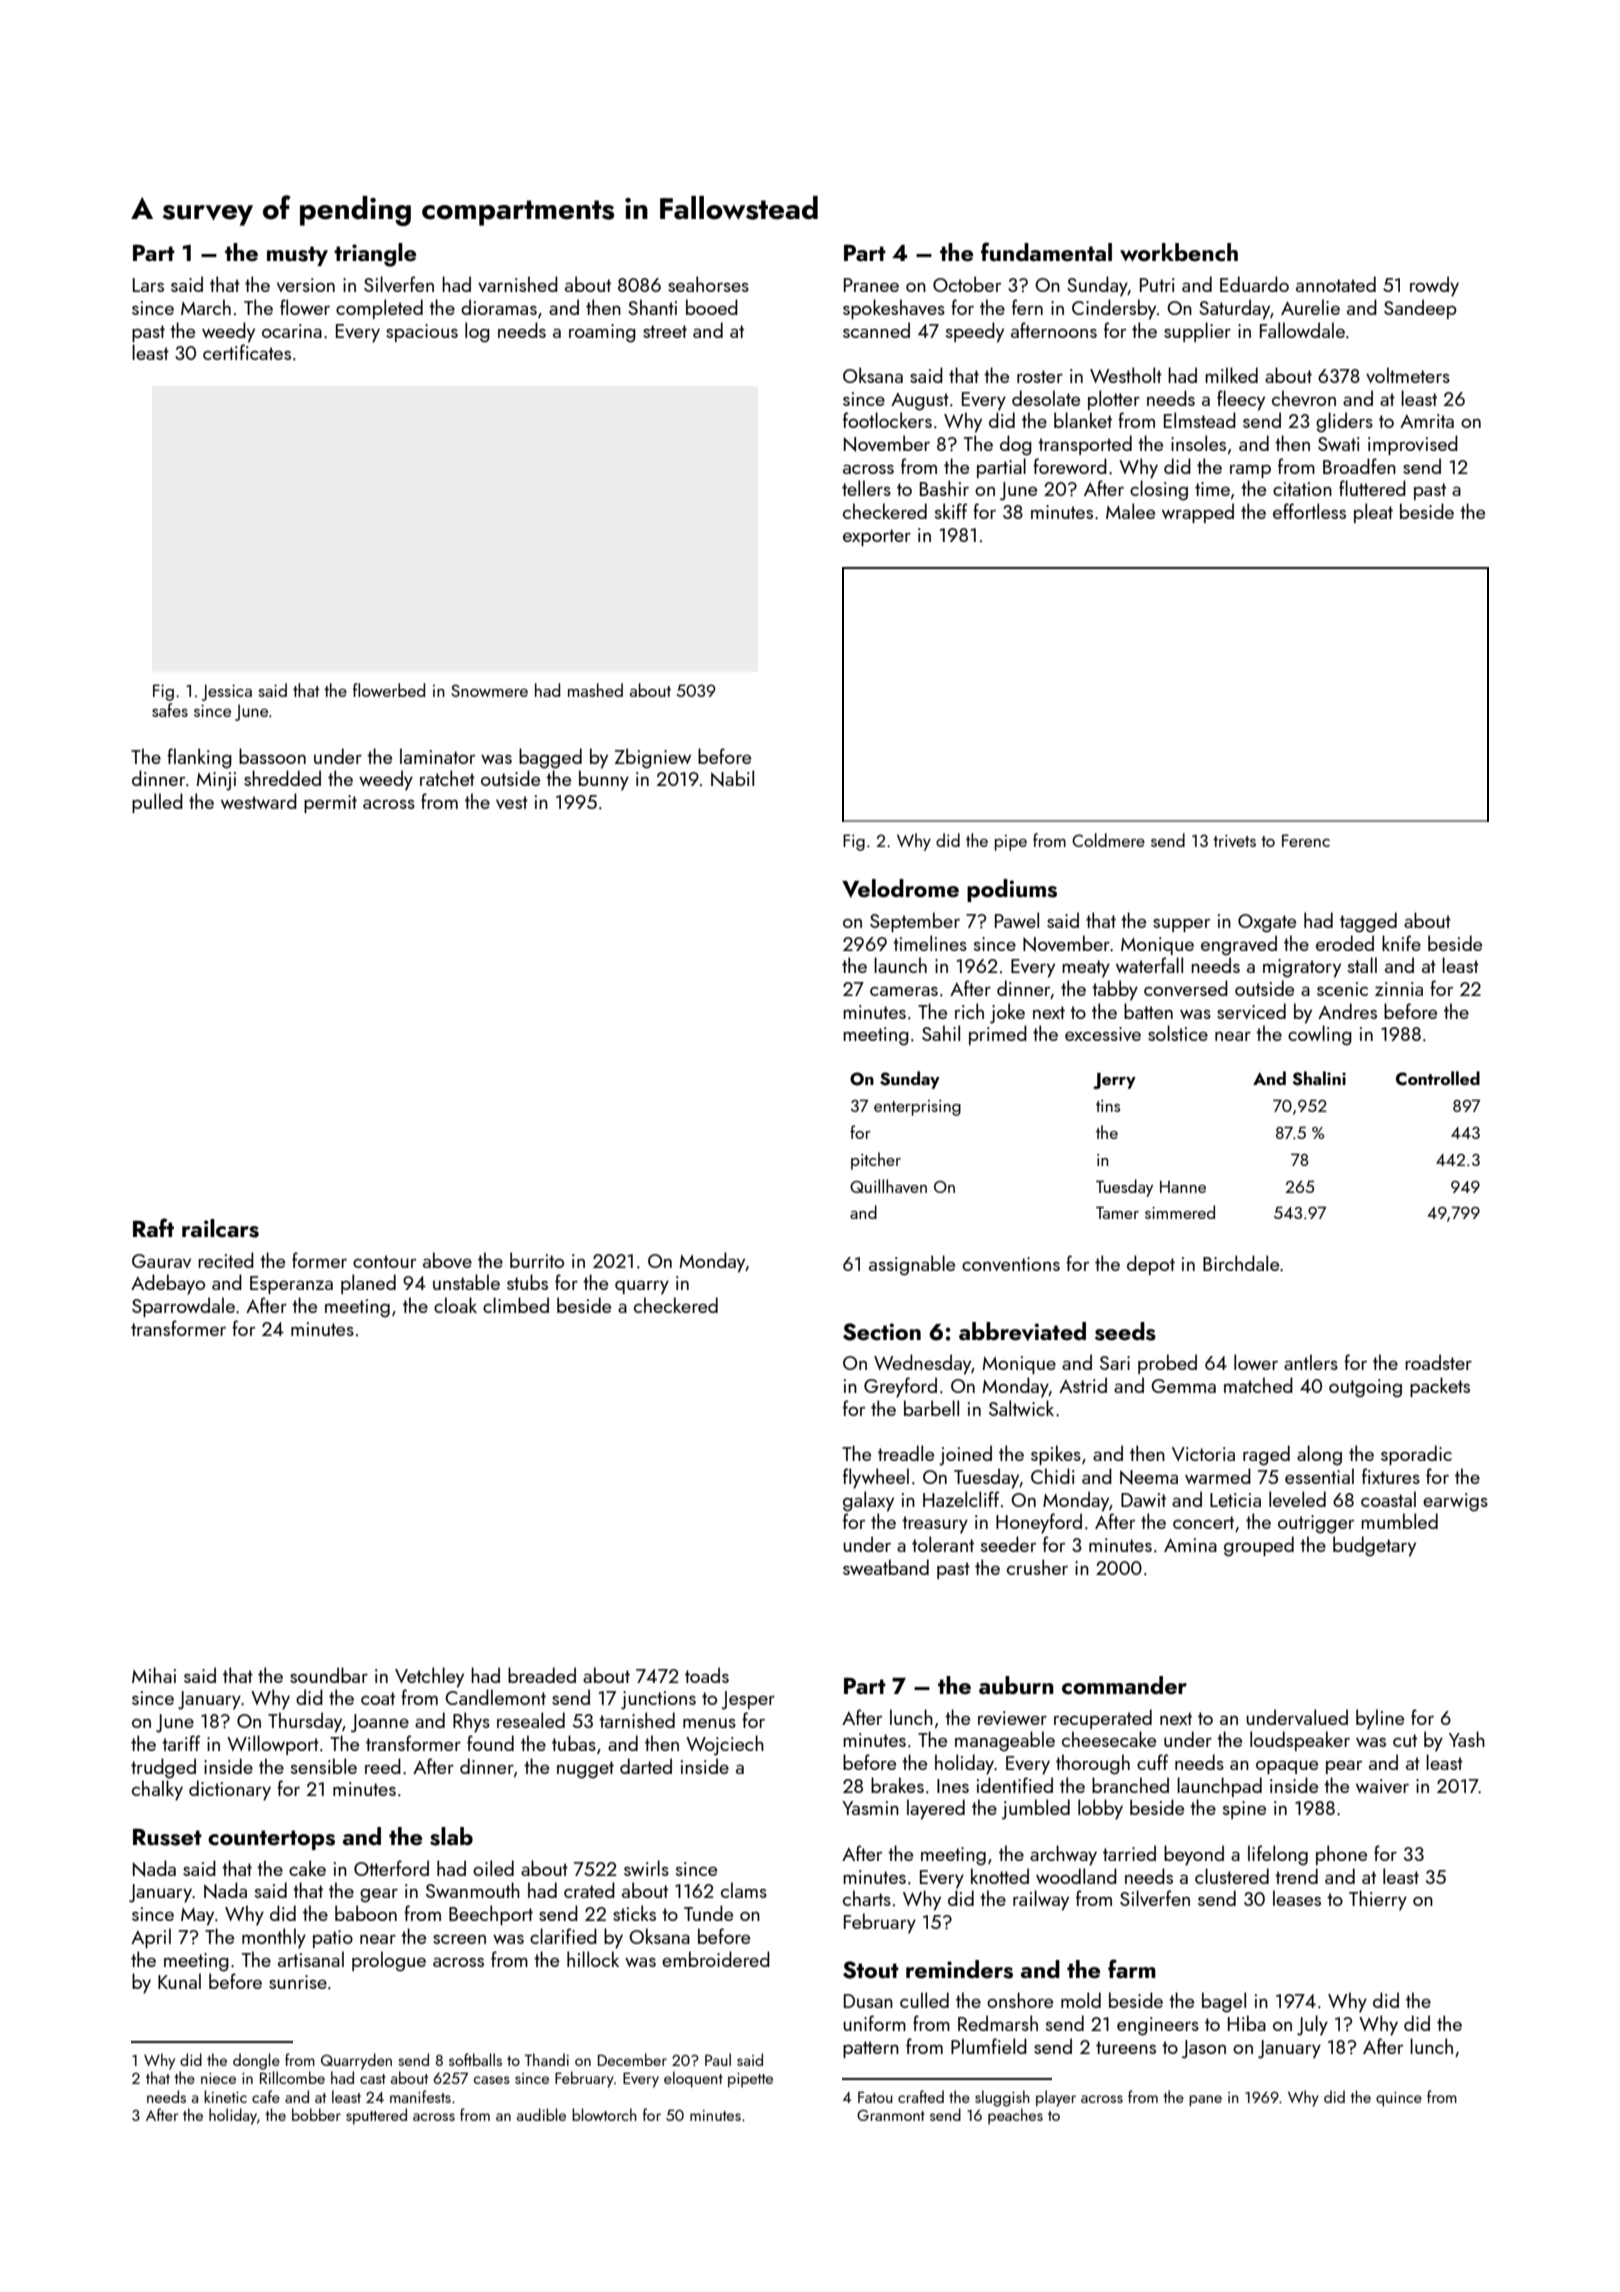 The image size is (1620, 2292). Describe the element at coordinates (1374, 1546) in the screenshot. I see `budgetary` at that location.
